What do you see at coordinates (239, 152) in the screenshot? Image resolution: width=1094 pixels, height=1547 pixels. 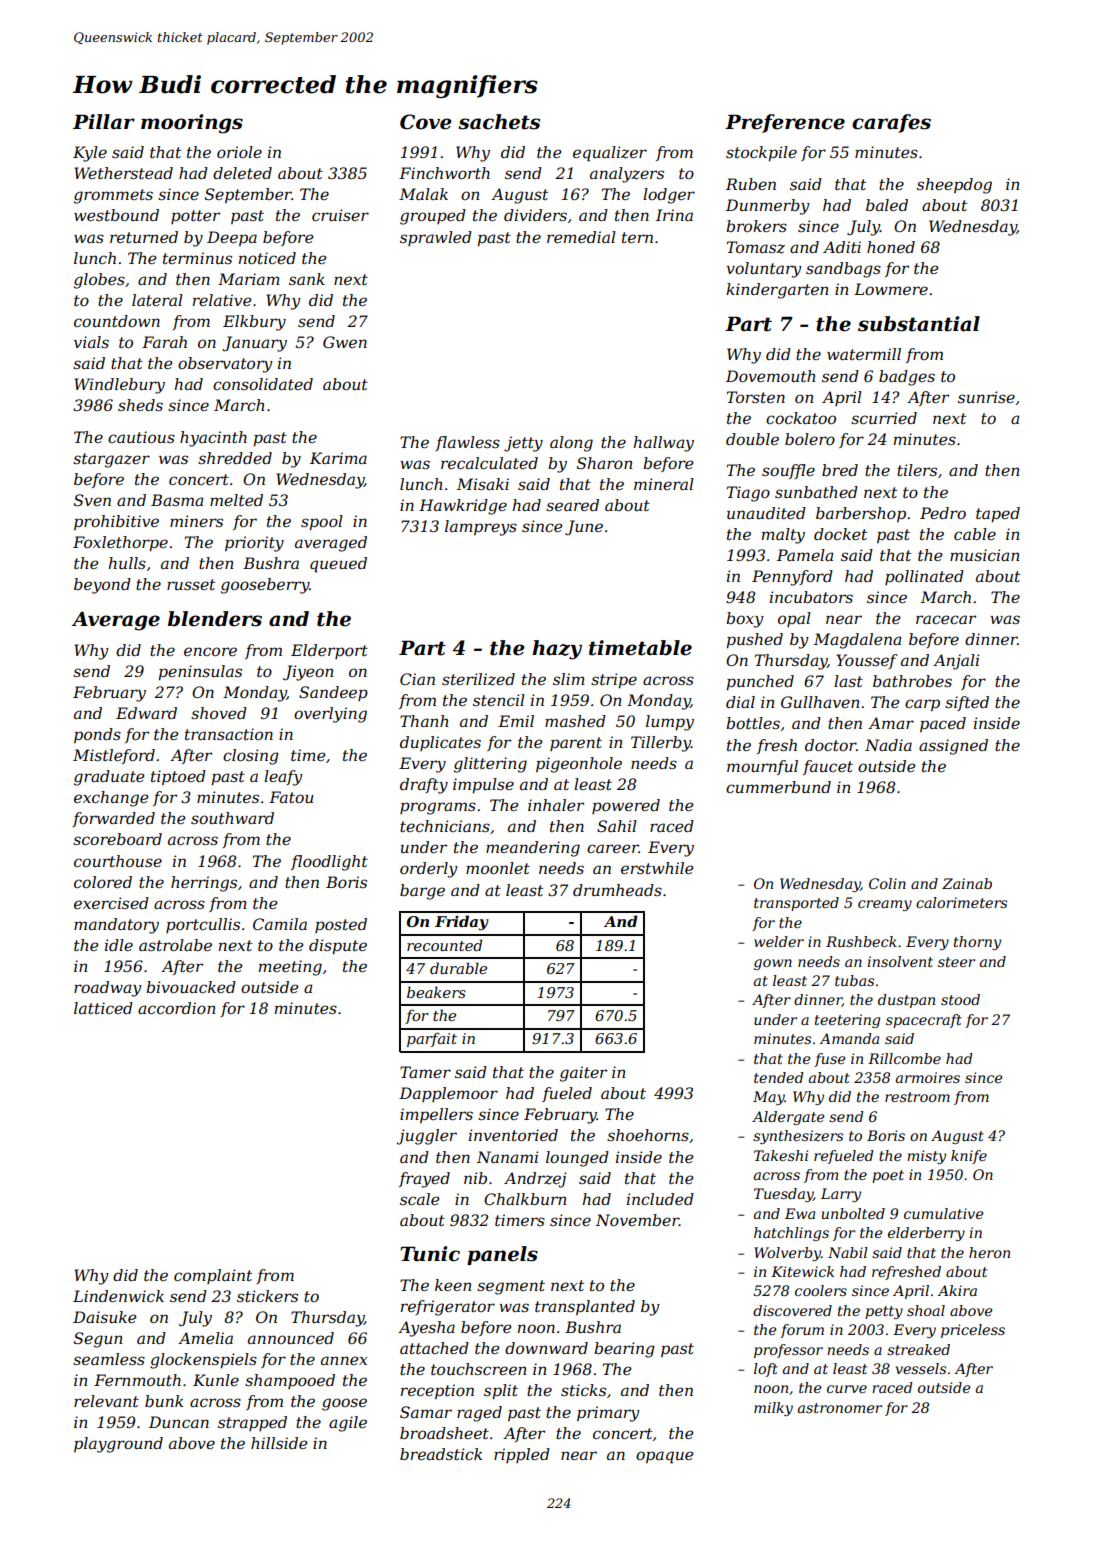 I see `oriole` at bounding box center [239, 152].
